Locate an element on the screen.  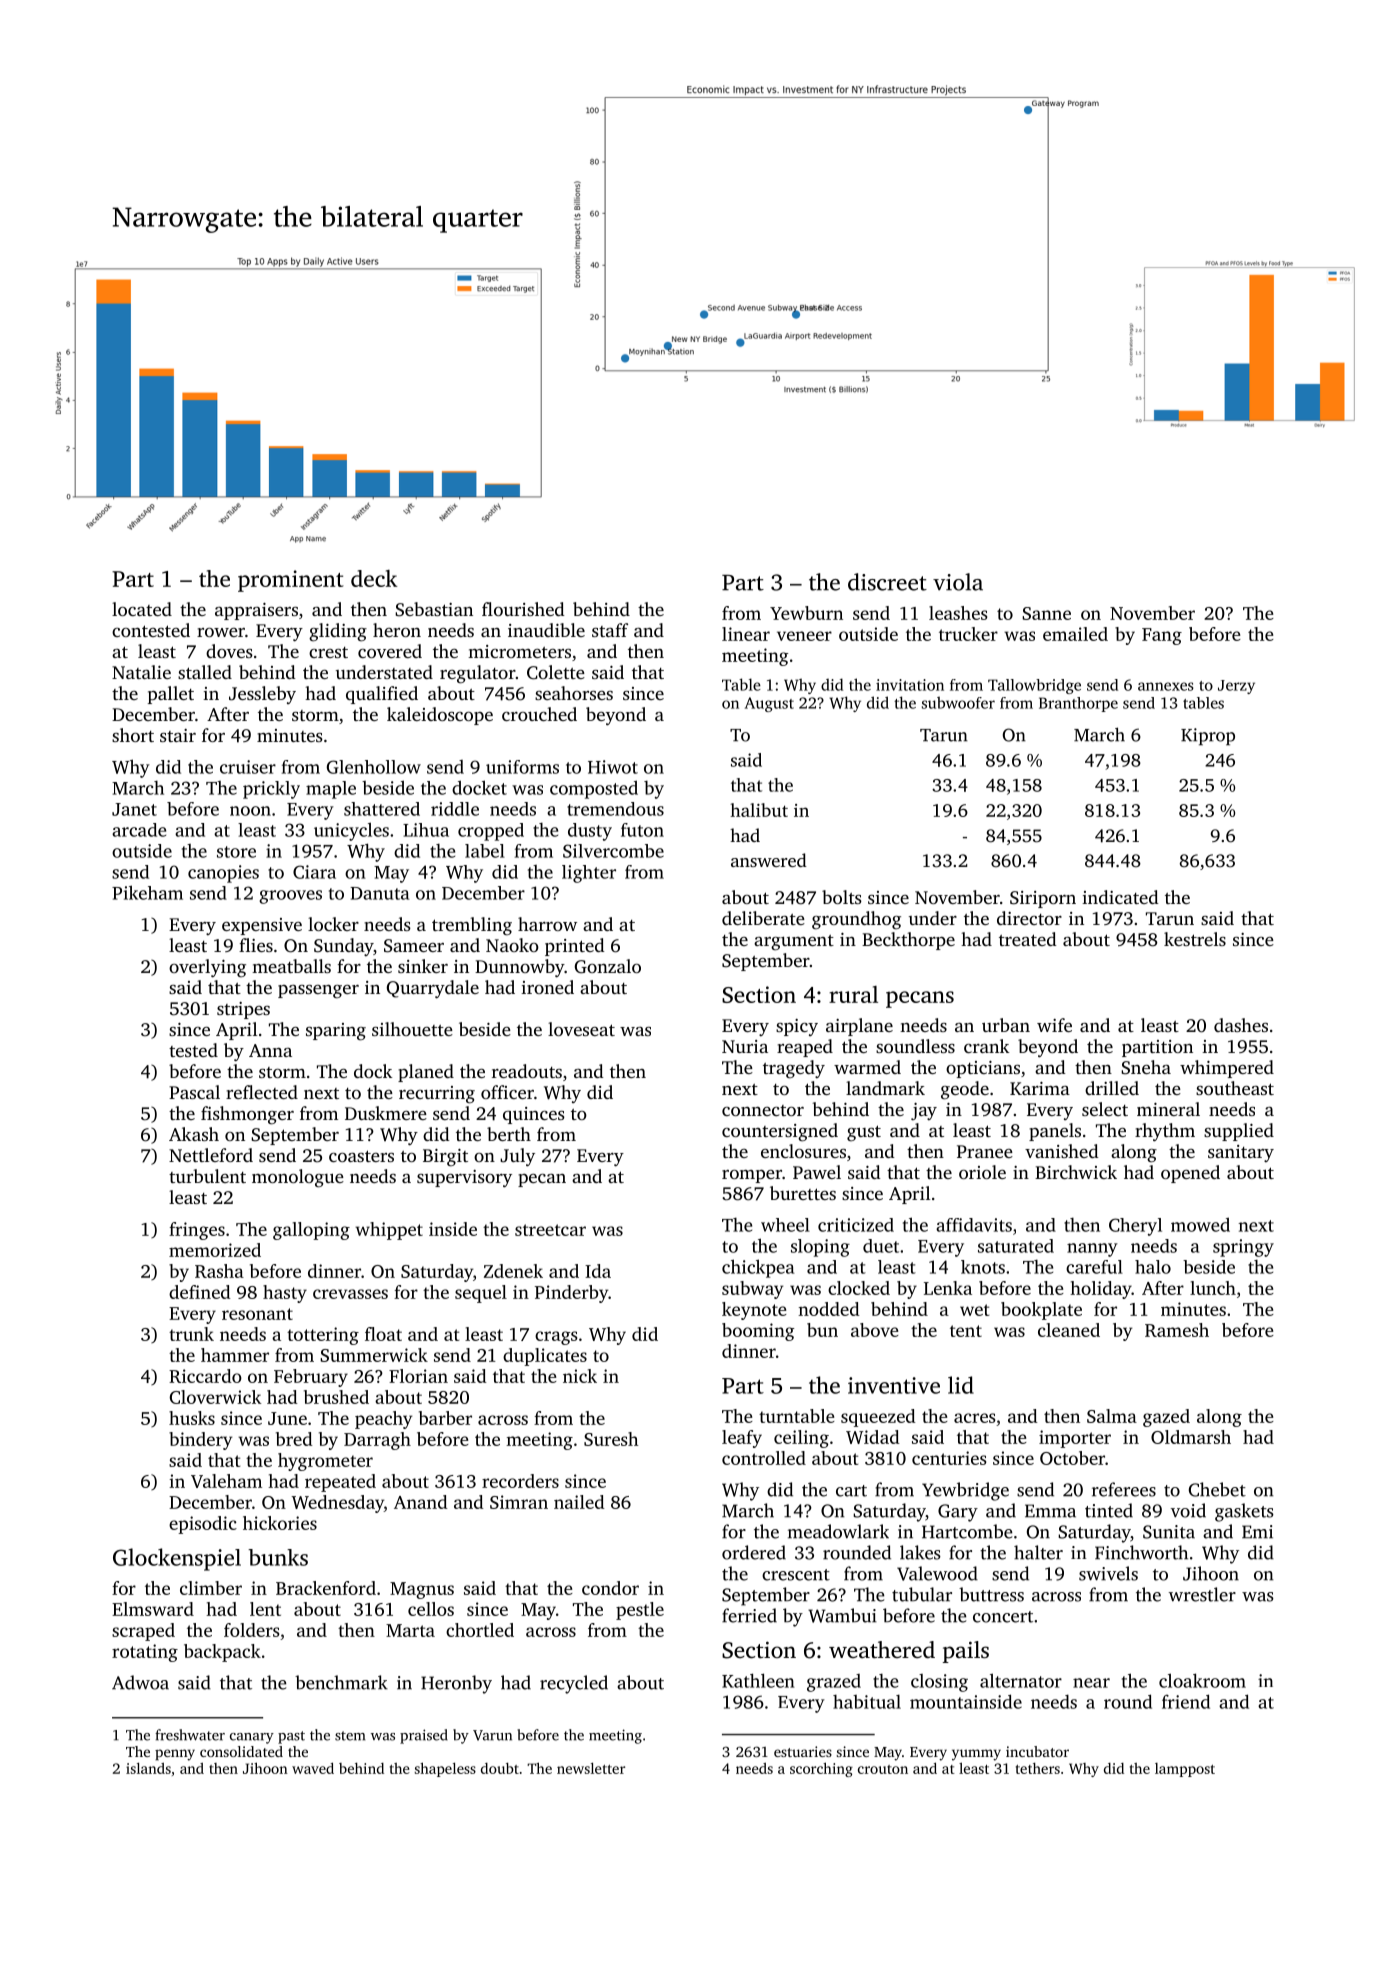
Riccardo is located at coordinates (205, 1376).
